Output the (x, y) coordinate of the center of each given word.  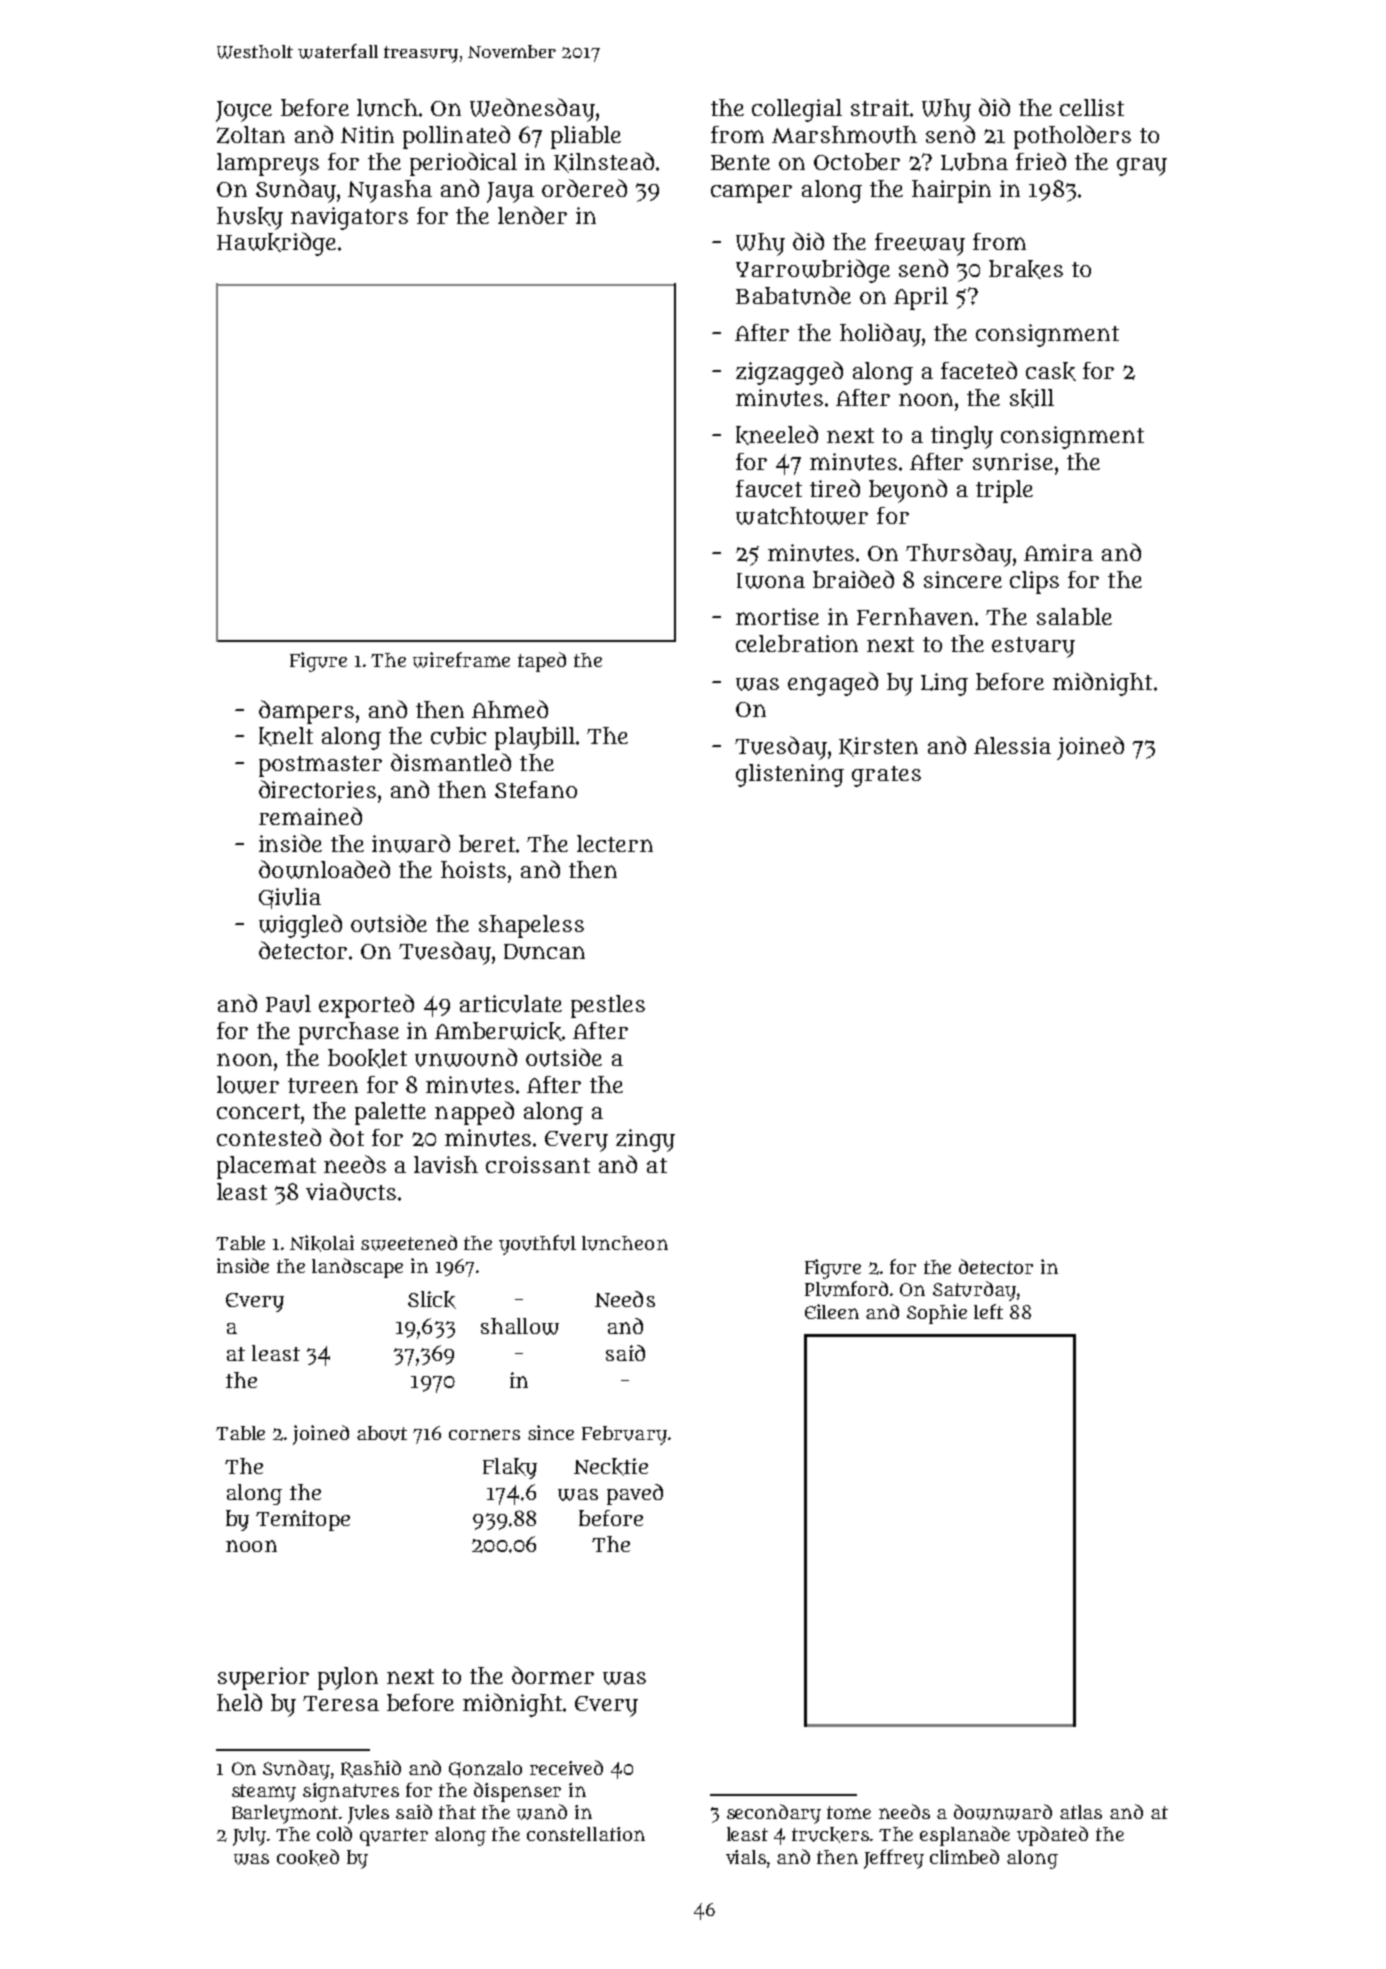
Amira (1058, 552)
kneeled (777, 435)
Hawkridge (276, 244)
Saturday (974, 1291)
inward (411, 843)
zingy (645, 1140)
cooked (308, 1857)
